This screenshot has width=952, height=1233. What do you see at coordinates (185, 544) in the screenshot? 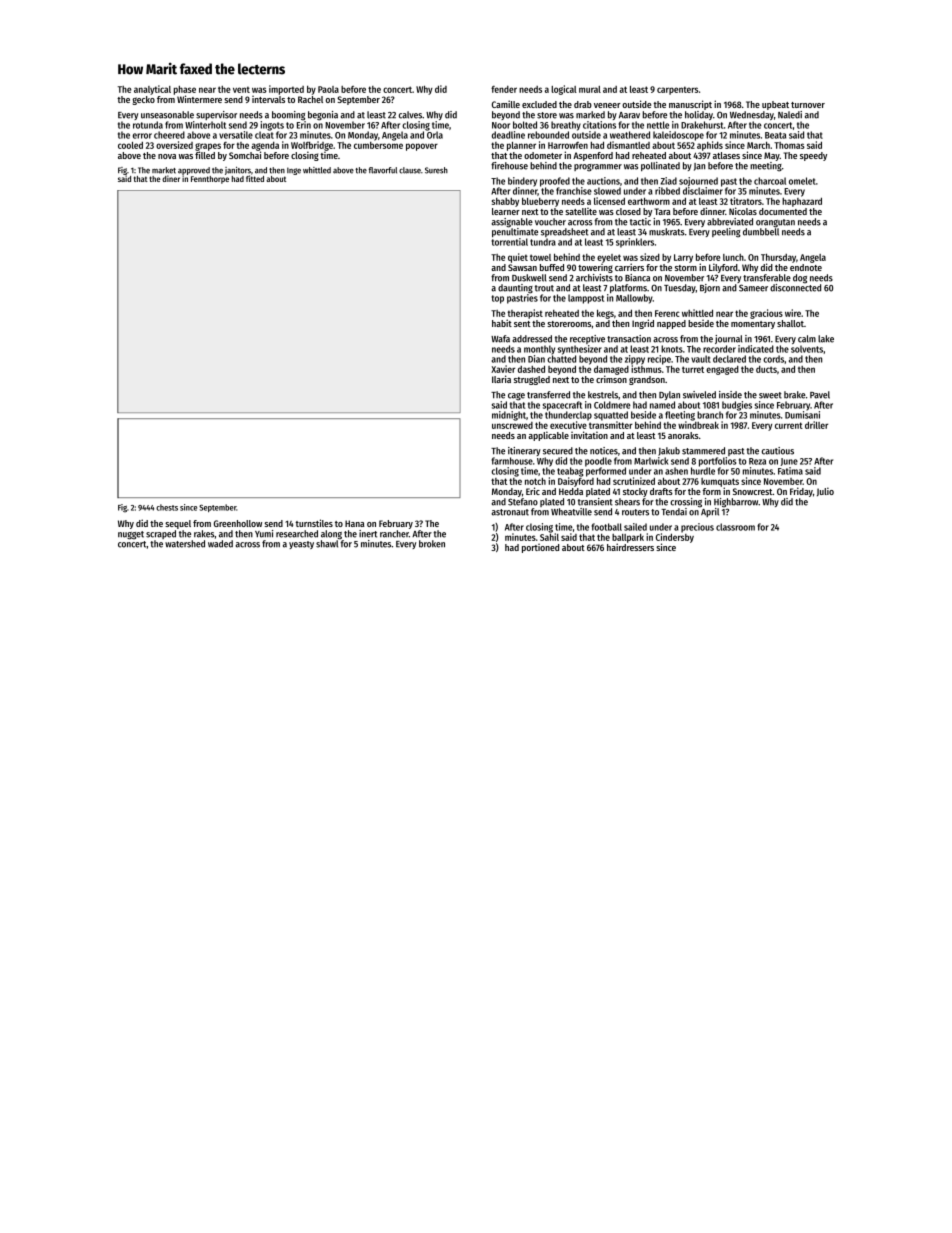
I see `watershed` at bounding box center [185, 544].
